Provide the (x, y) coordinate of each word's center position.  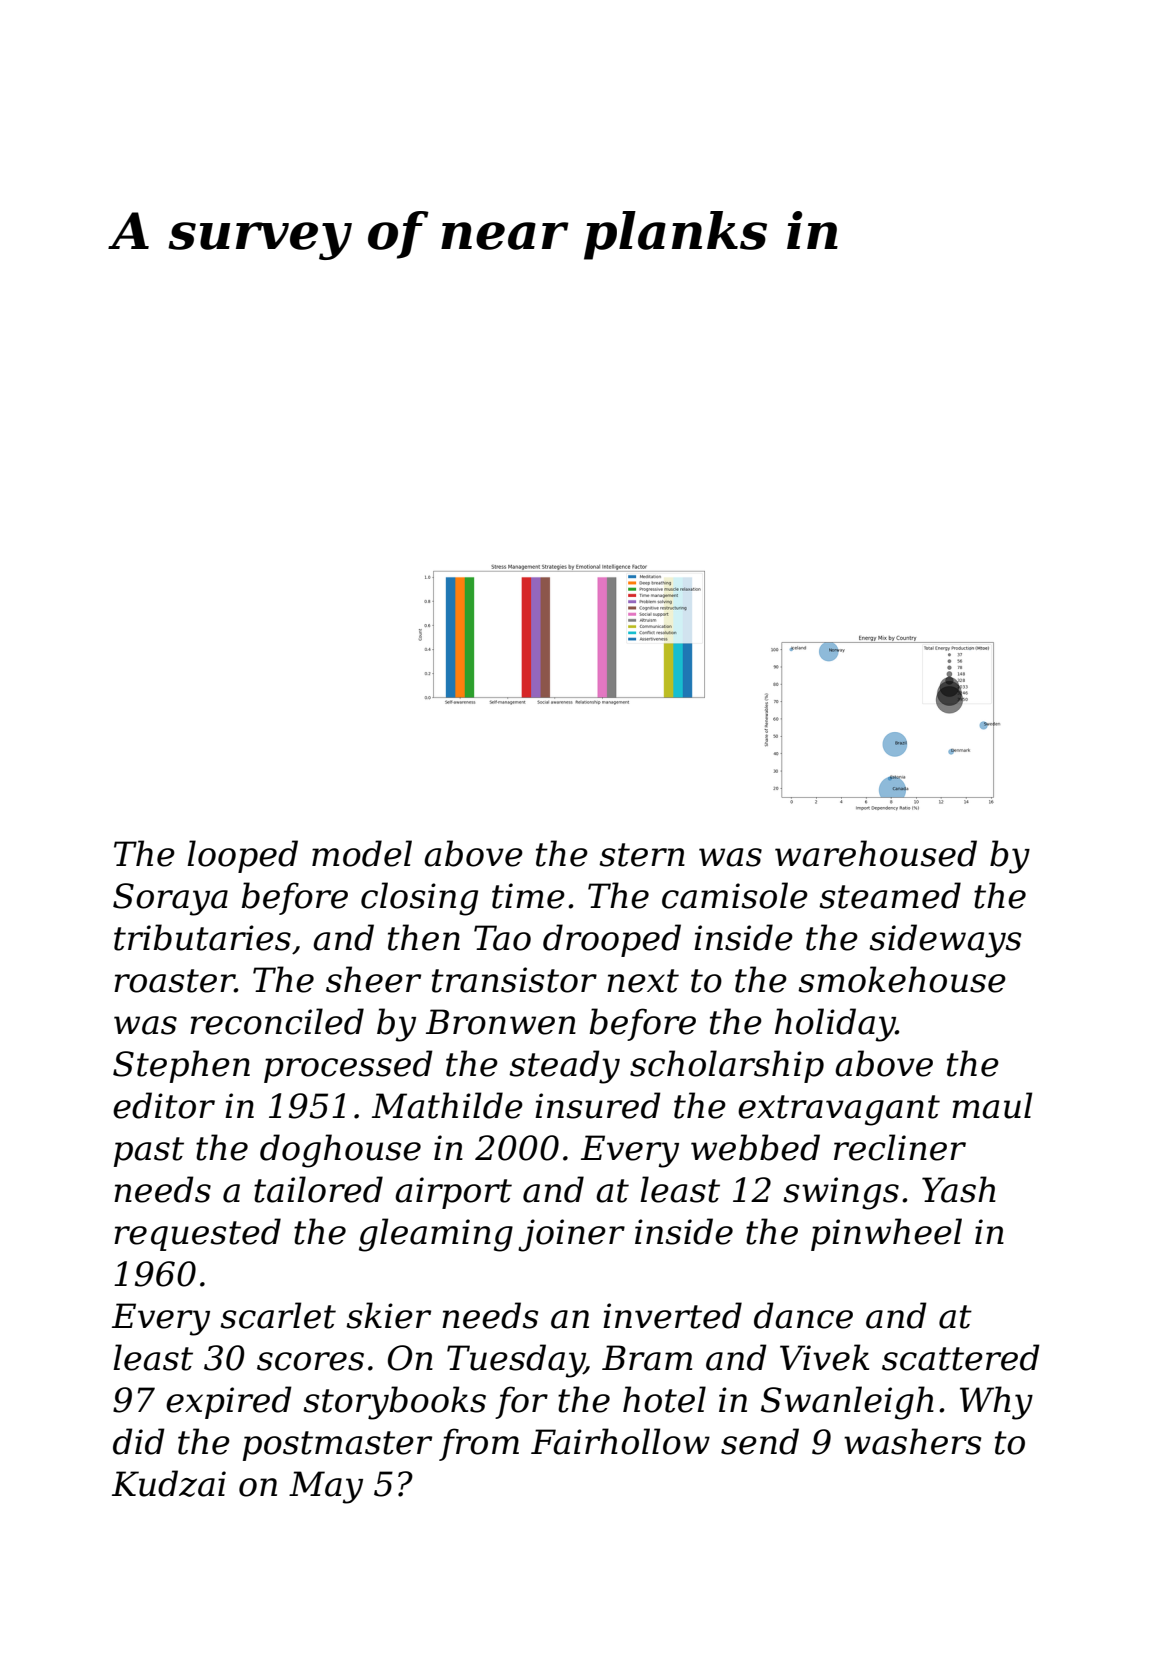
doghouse (340, 1151)
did (139, 1441)
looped (242, 856)
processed (348, 1066)
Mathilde (447, 1105)
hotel (664, 1399)
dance (803, 1315)
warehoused (876, 853)
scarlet (278, 1315)
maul (992, 1105)
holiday (835, 1025)
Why (996, 1403)
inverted (672, 1315)
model (362, 853)
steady (564, 1067)
